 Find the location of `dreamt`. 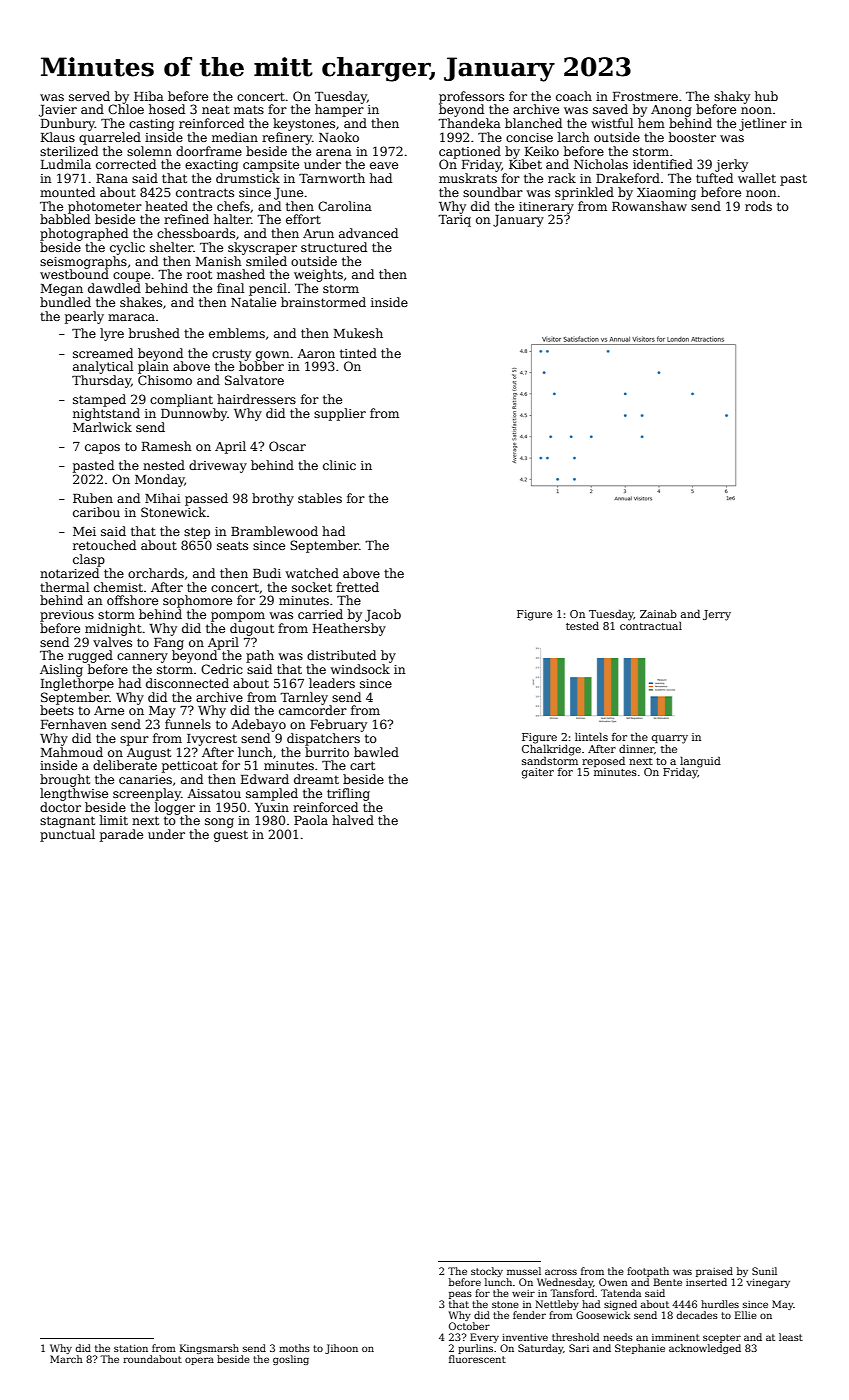

dreamt is located at coordinates (316, 779).
